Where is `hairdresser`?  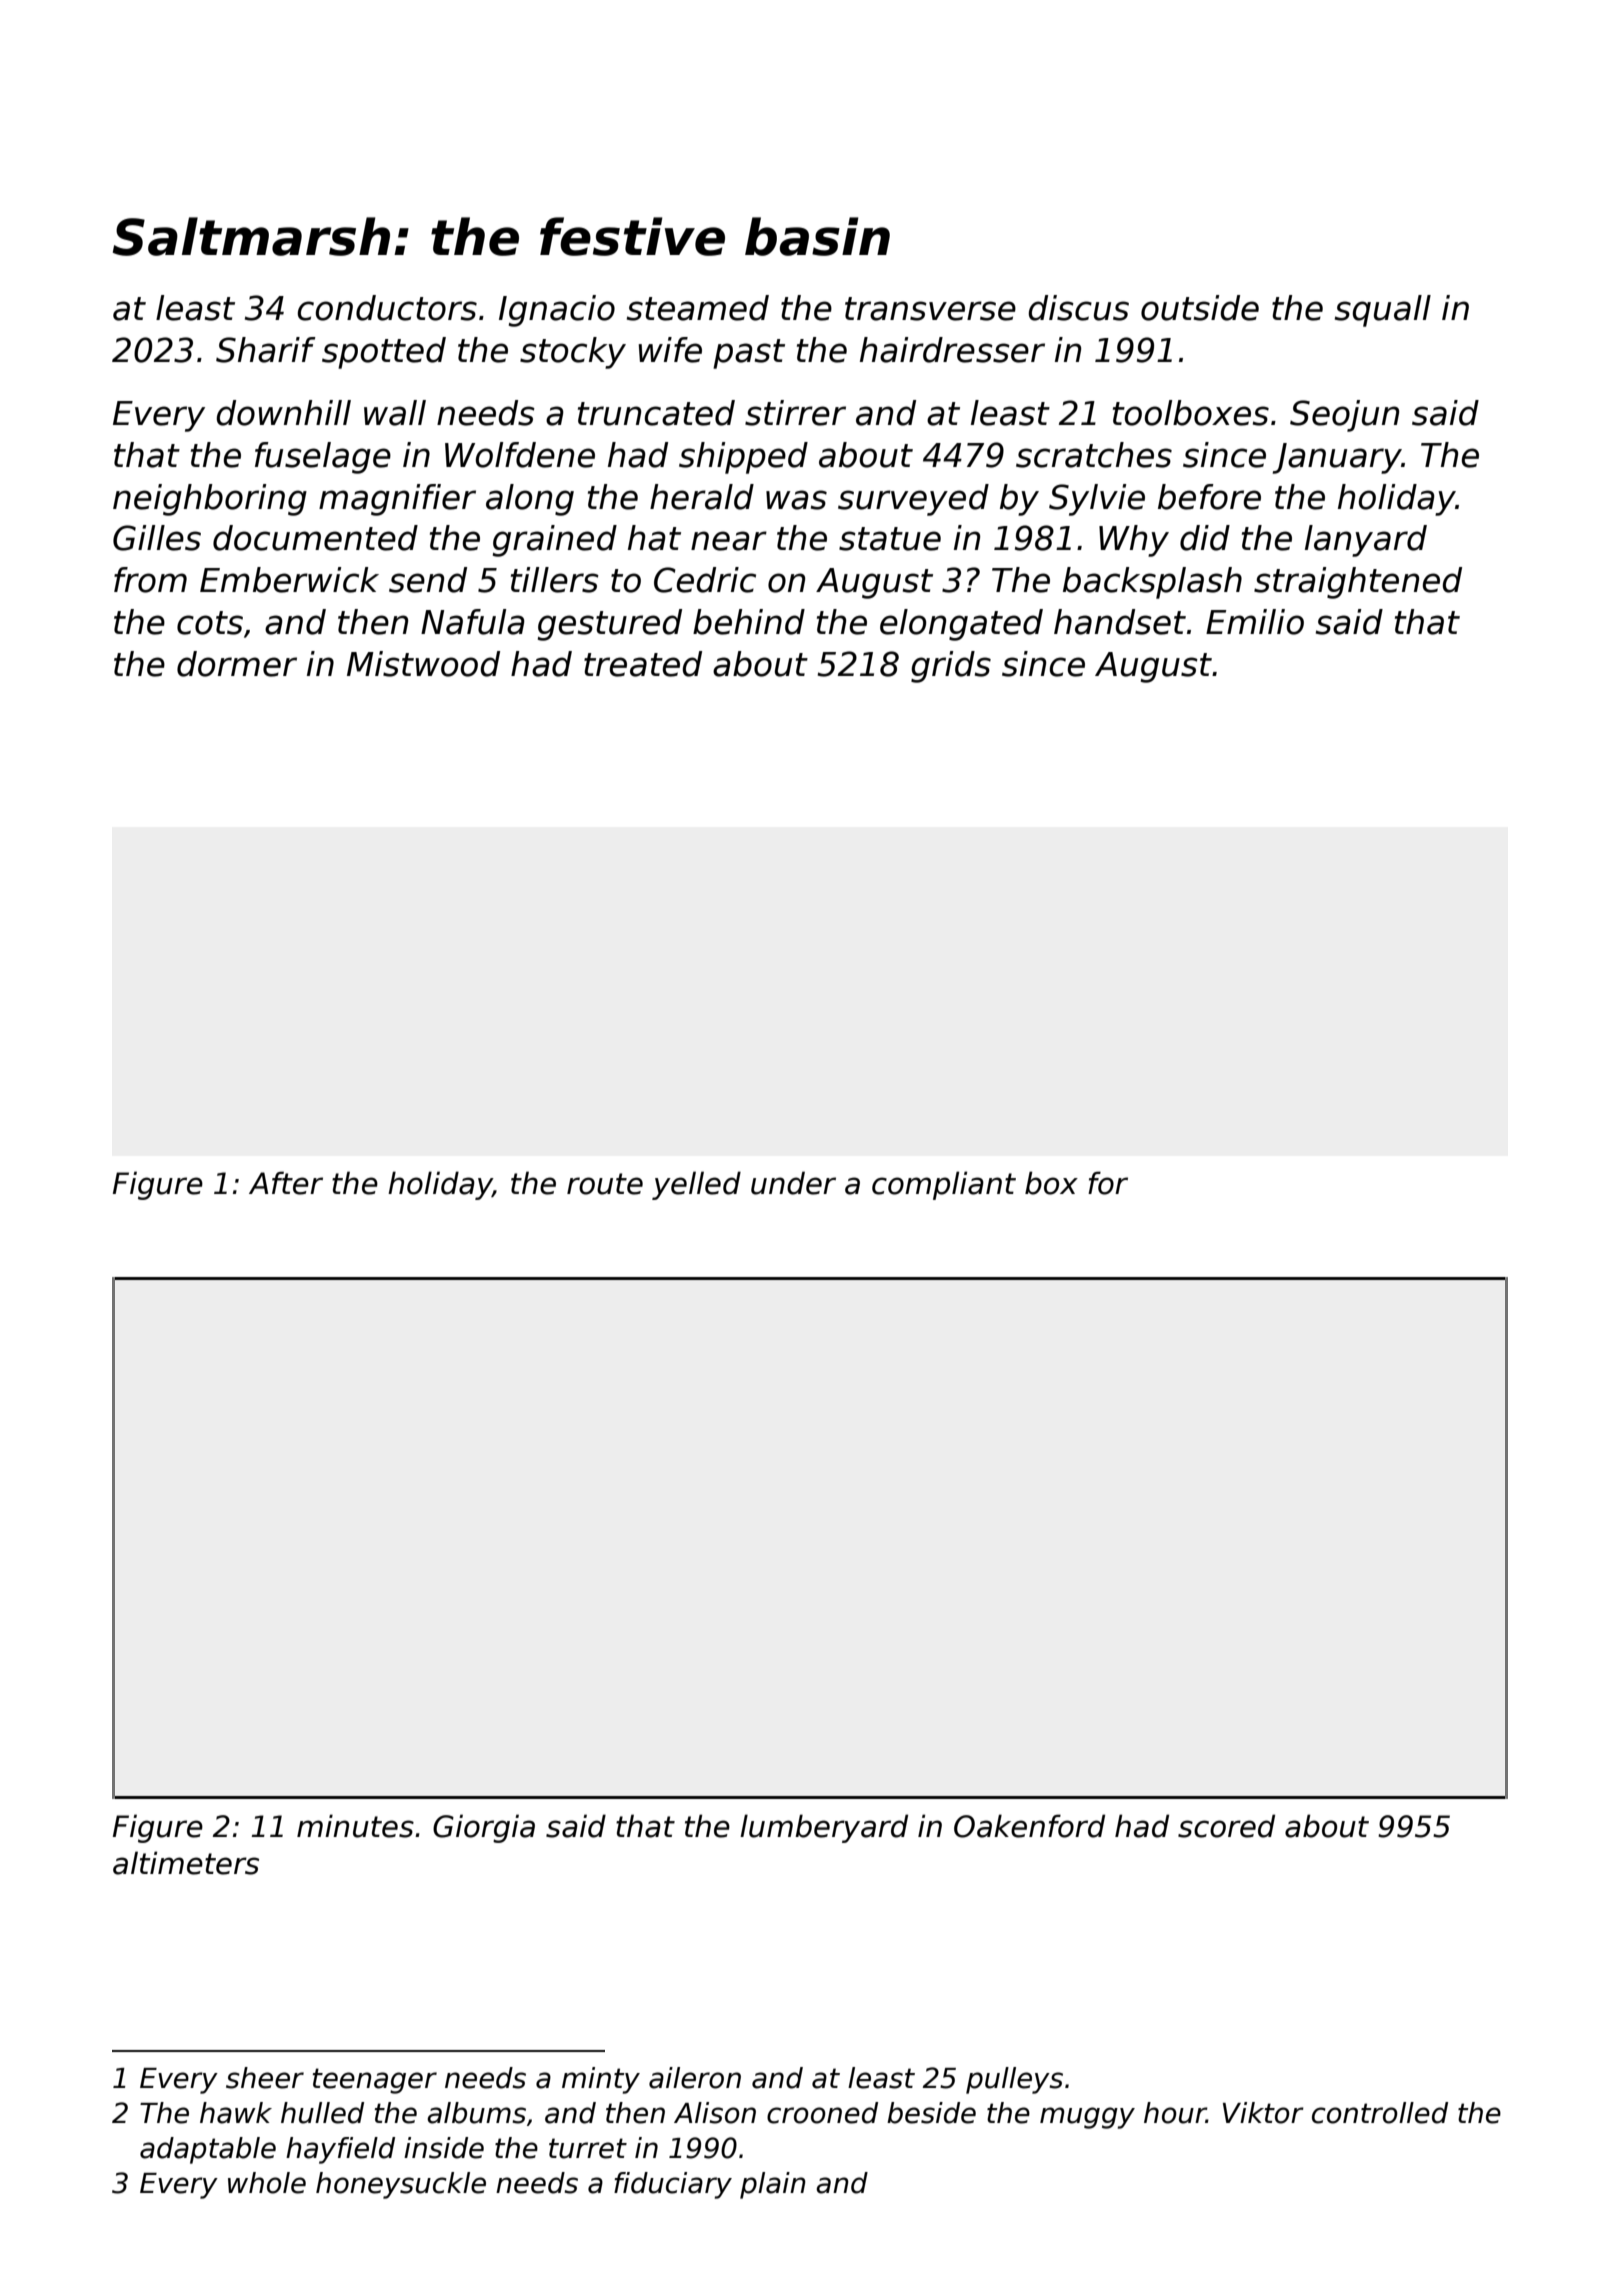 hairdresser is located at coordinates (952, 350).
